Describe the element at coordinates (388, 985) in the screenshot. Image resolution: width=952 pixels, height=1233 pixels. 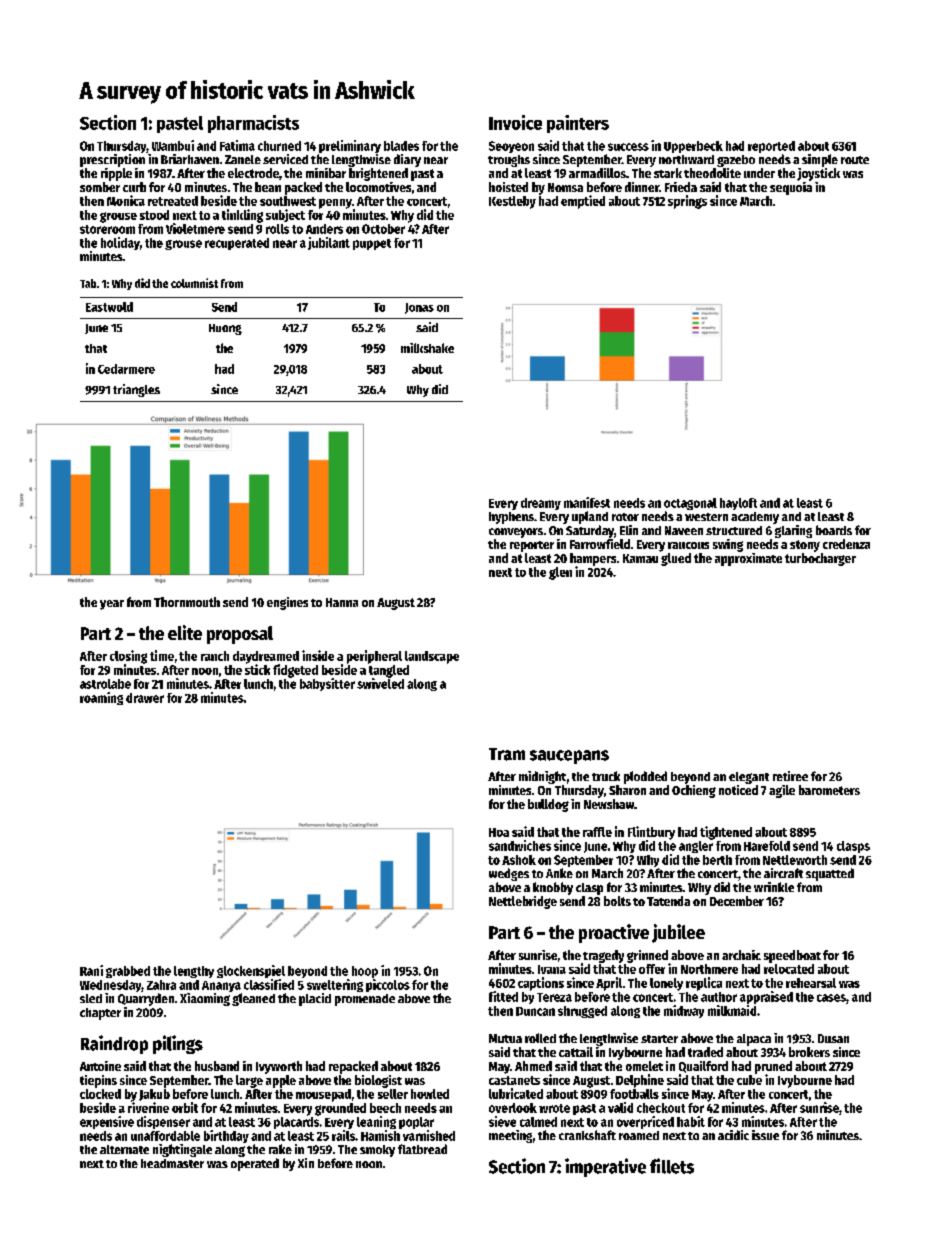
I see `piccolos` at that location.
